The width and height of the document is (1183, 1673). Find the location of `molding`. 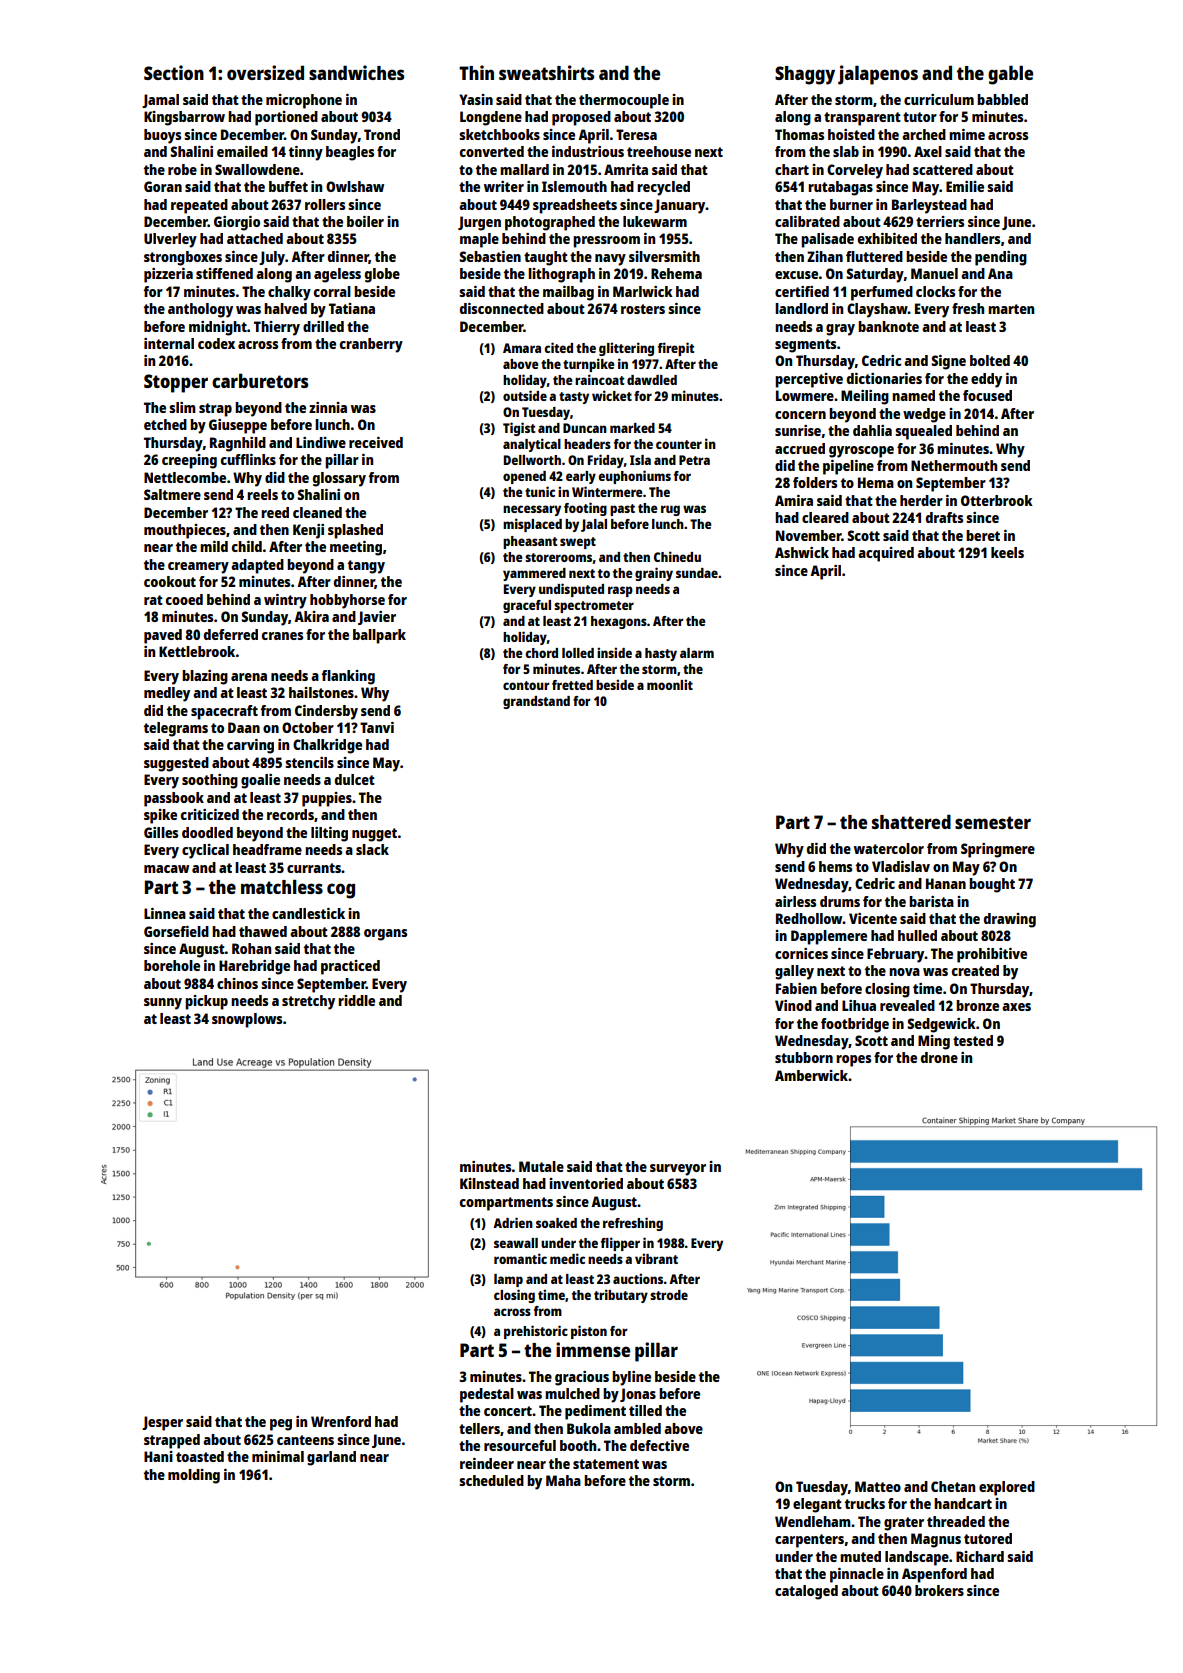

molding is located at coordinates (194, 1476).
